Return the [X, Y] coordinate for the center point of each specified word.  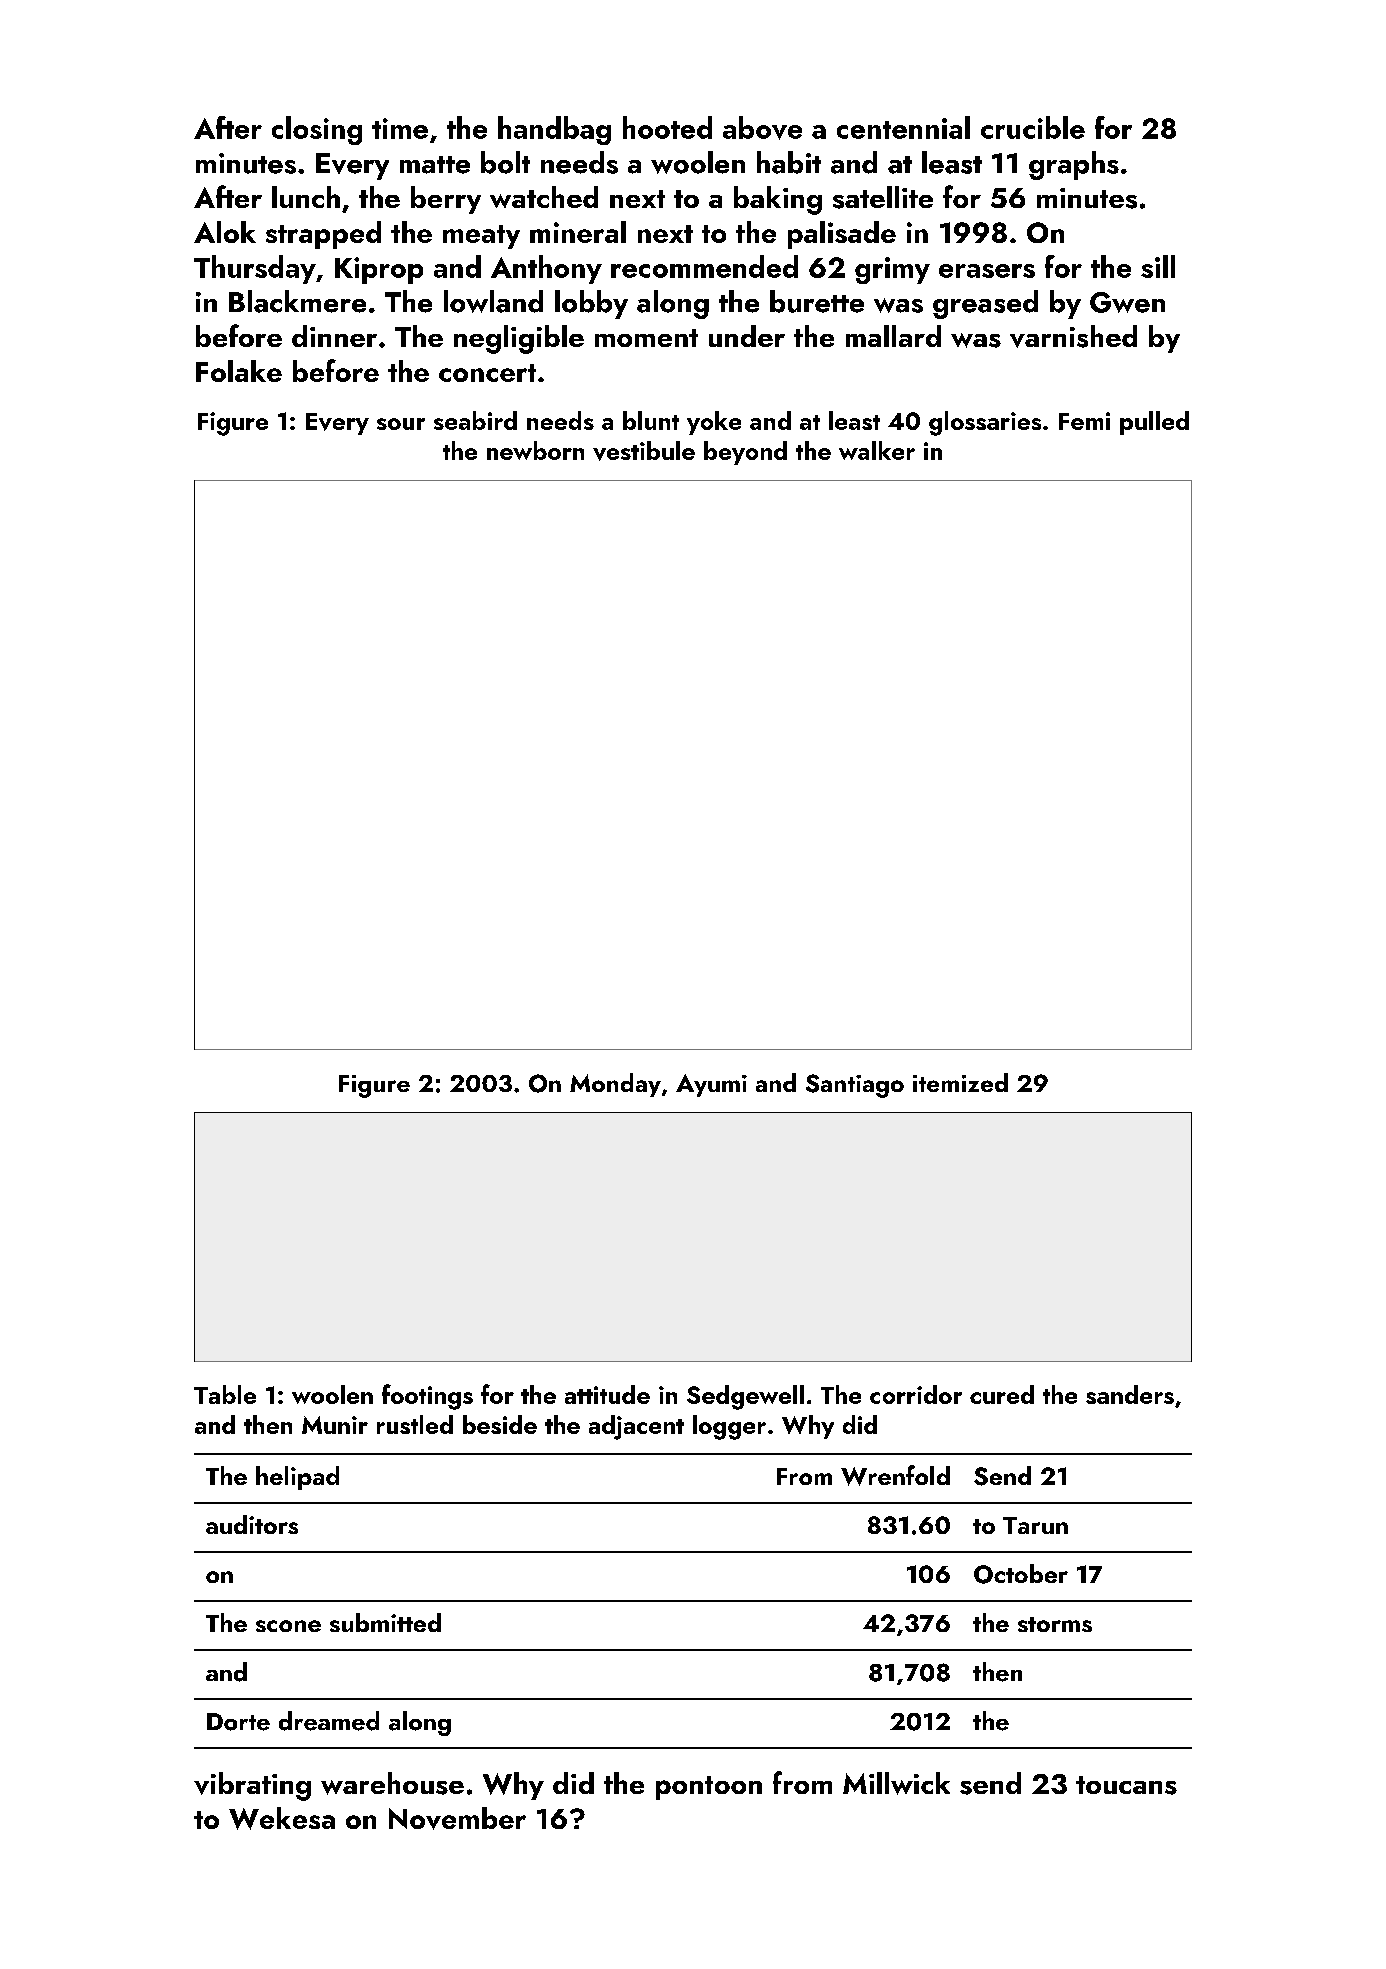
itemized [960, 1082]
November [457, 1818]
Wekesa [282, 1818]
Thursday [255, 269]
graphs [1074, 165]
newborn [535, 450]
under [747, 336]
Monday [615, 1085]
